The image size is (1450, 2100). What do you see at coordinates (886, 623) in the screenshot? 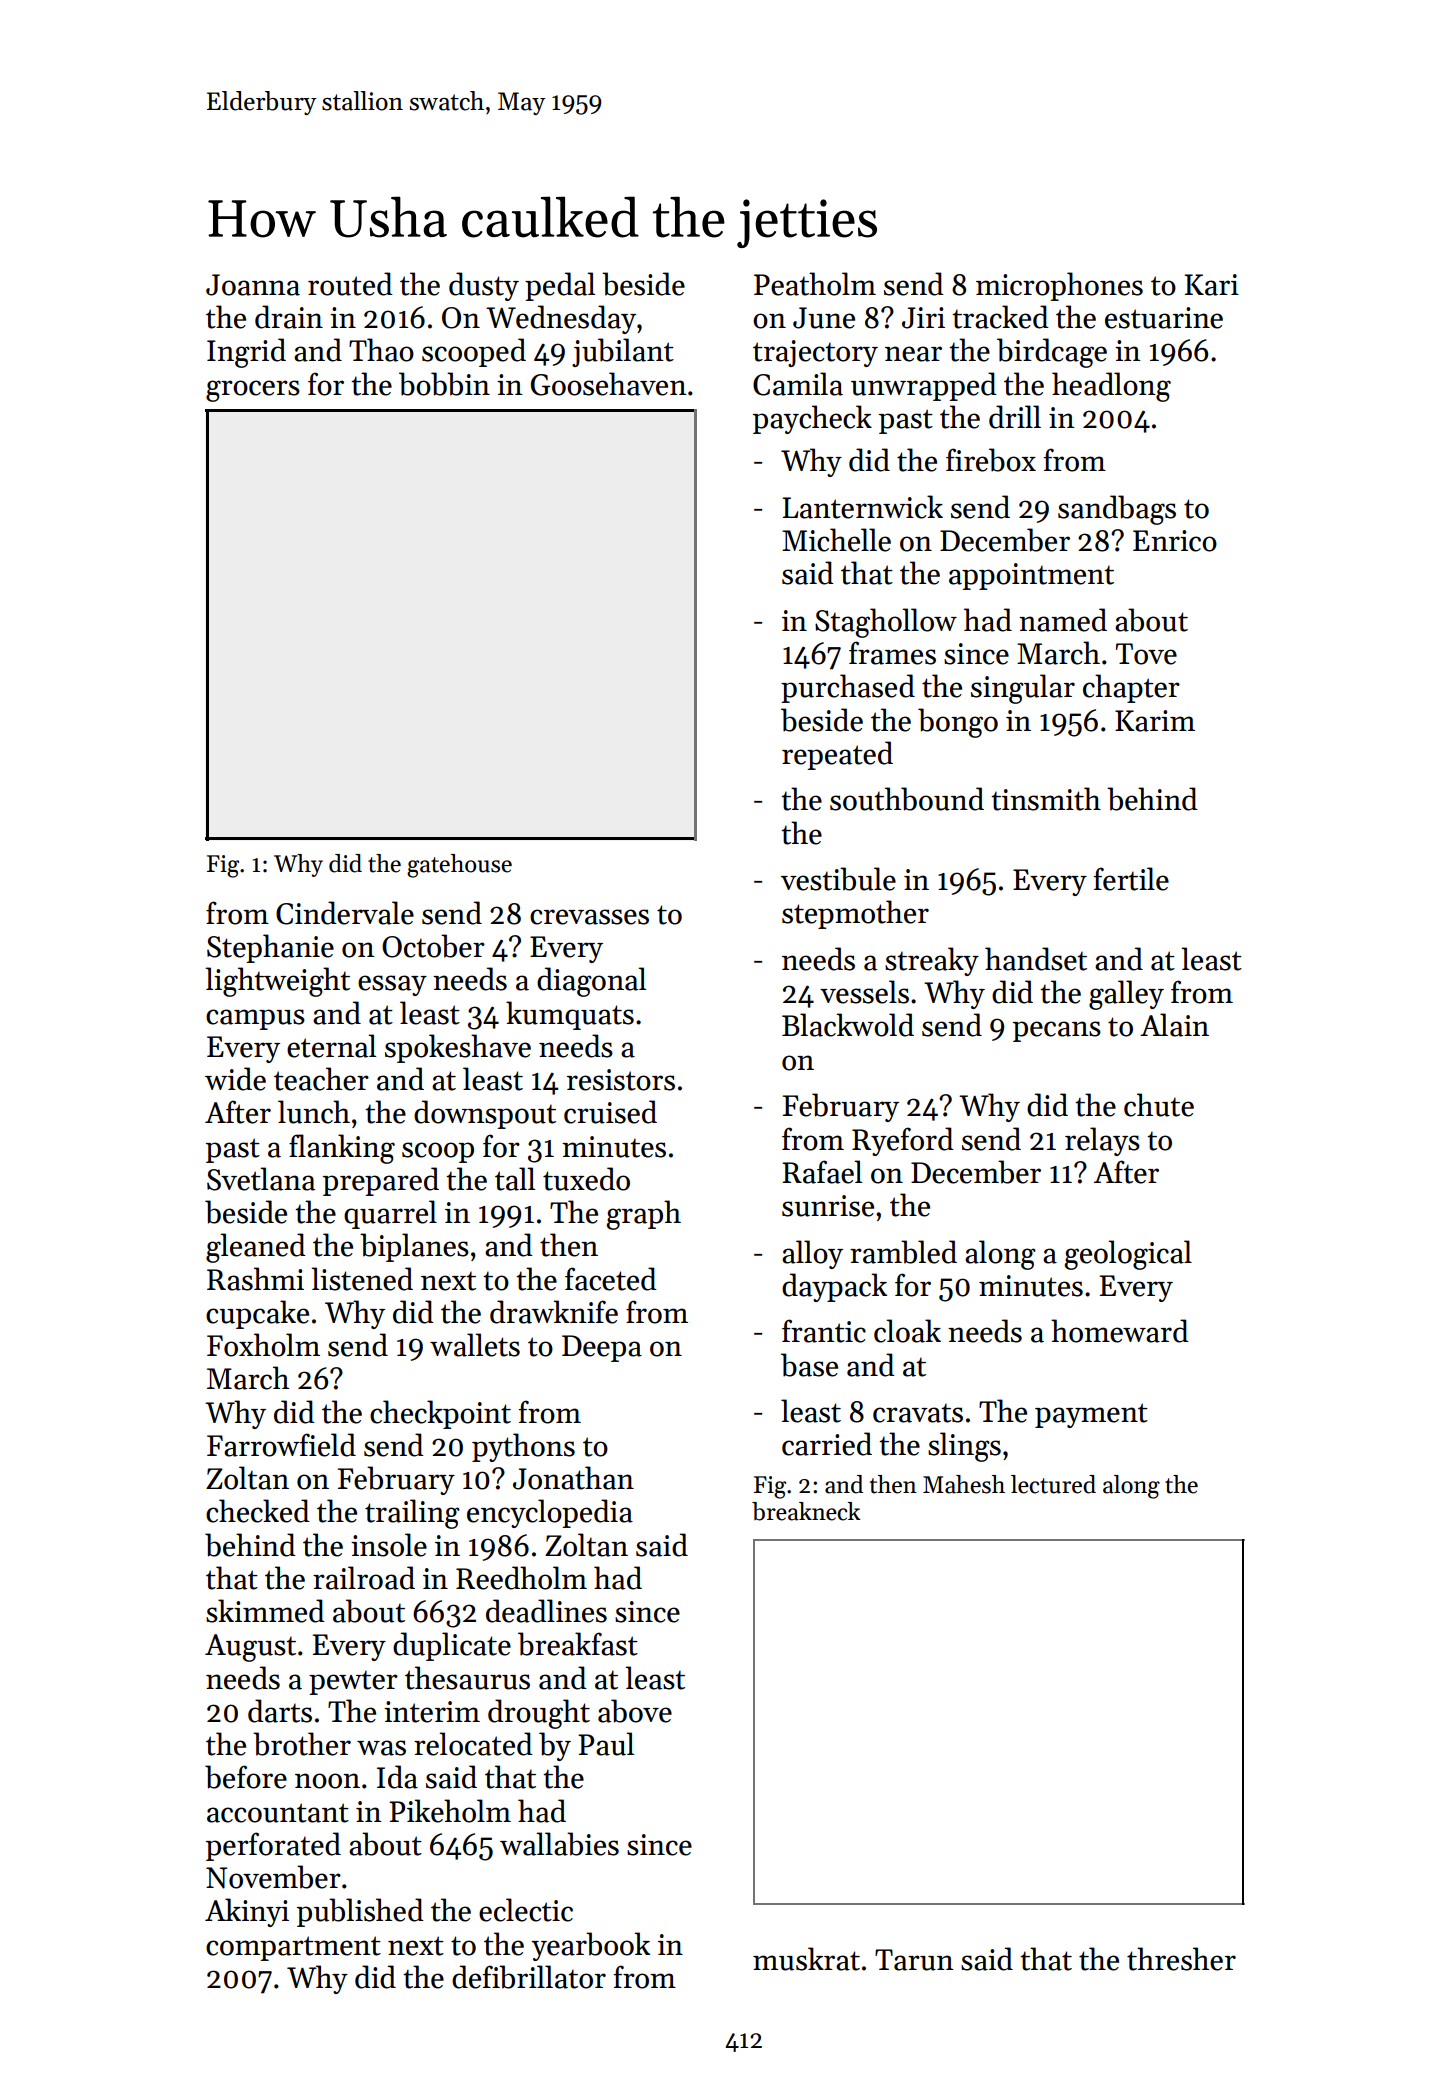
I see `Staghollow` at bounding box center [886, 623].
